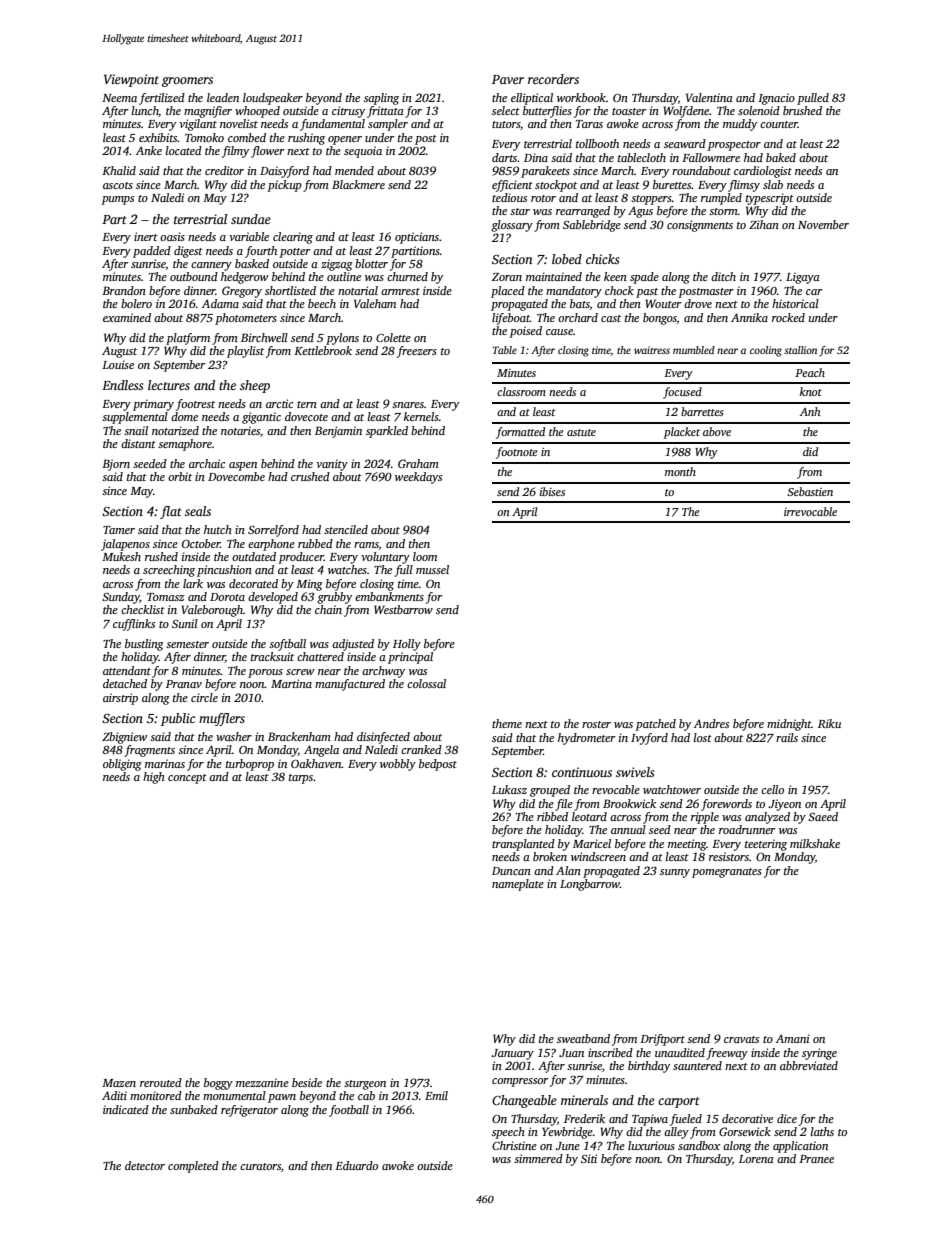  What do you see at coordinates (744, 186) in the page?
I see `flimsy` at bounding box center [744, 186].
